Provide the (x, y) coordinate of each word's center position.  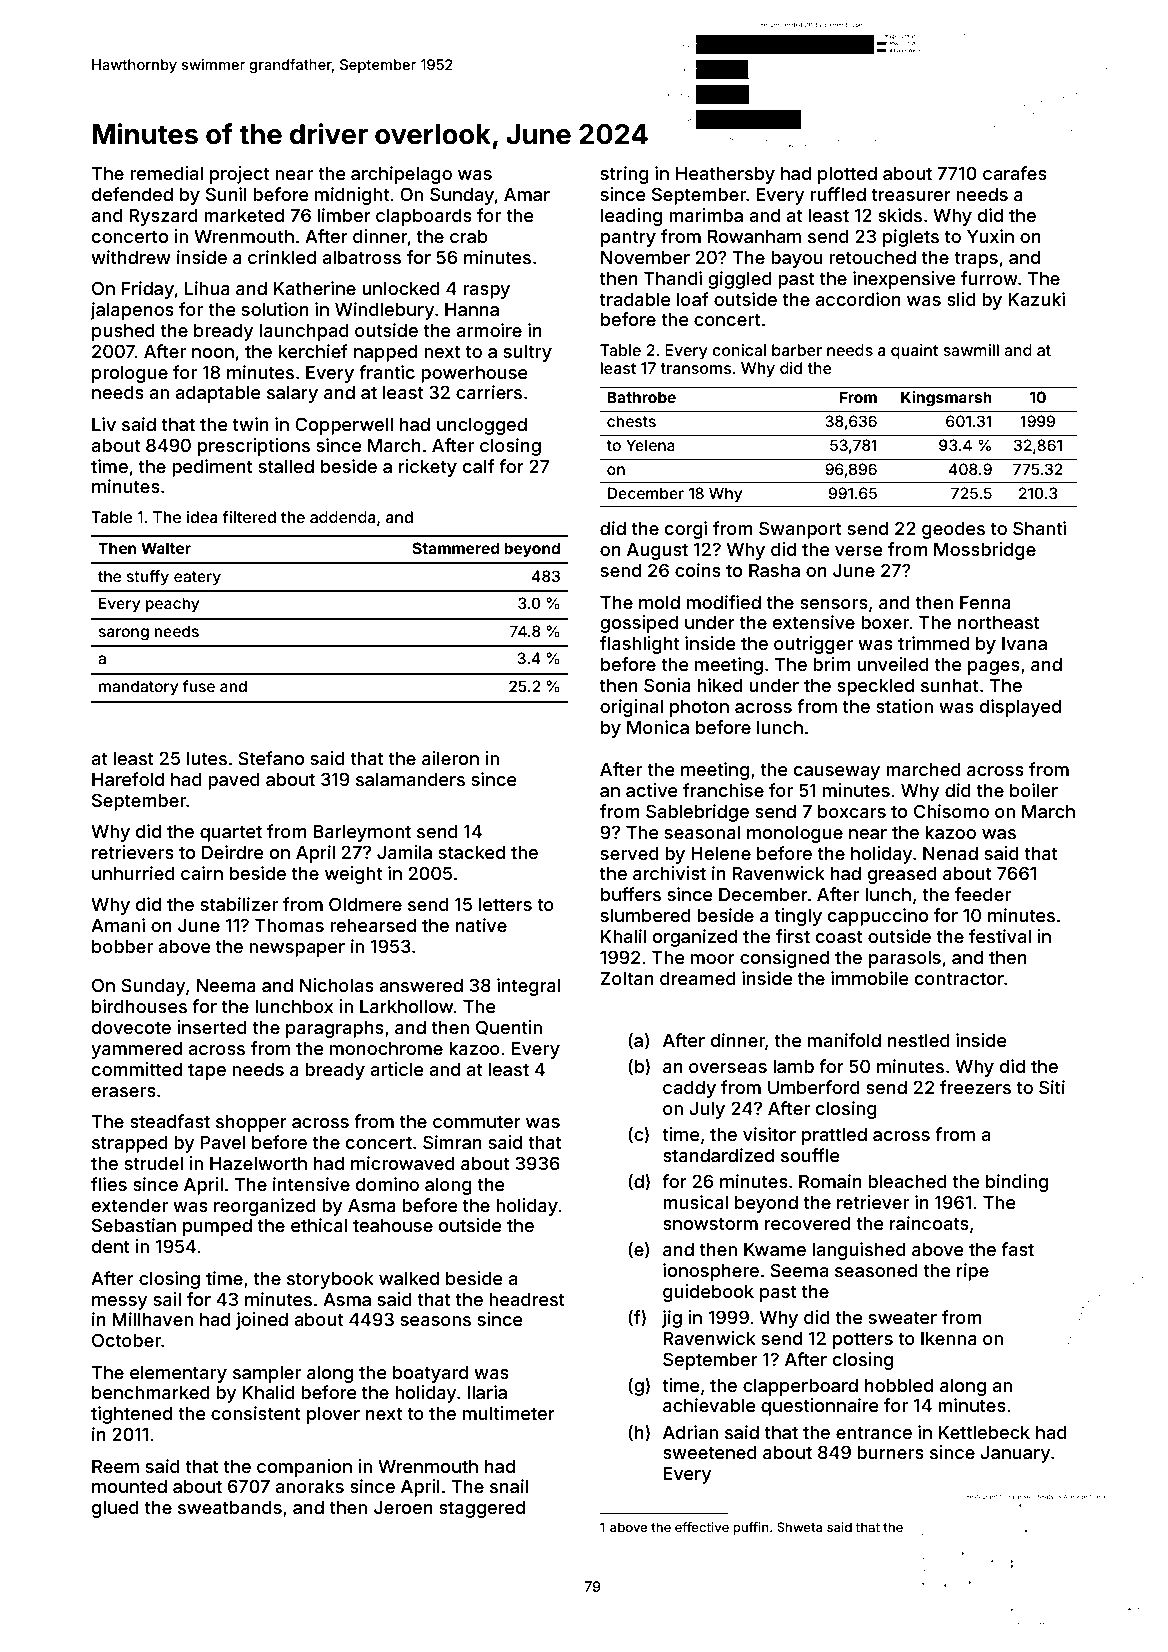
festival (1000, 936)
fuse (199, 686)
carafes (1015, 173)
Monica (658, 727)
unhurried (133, 873)
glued (115, 1509)
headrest (527, 1299)
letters (505, 904)
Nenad (950, 853)
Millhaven (152, 1319)
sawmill (971, 350)
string (624, 175)
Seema (799, 1270)
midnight (352, 196)
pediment (212, 468)
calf (478, 466)
